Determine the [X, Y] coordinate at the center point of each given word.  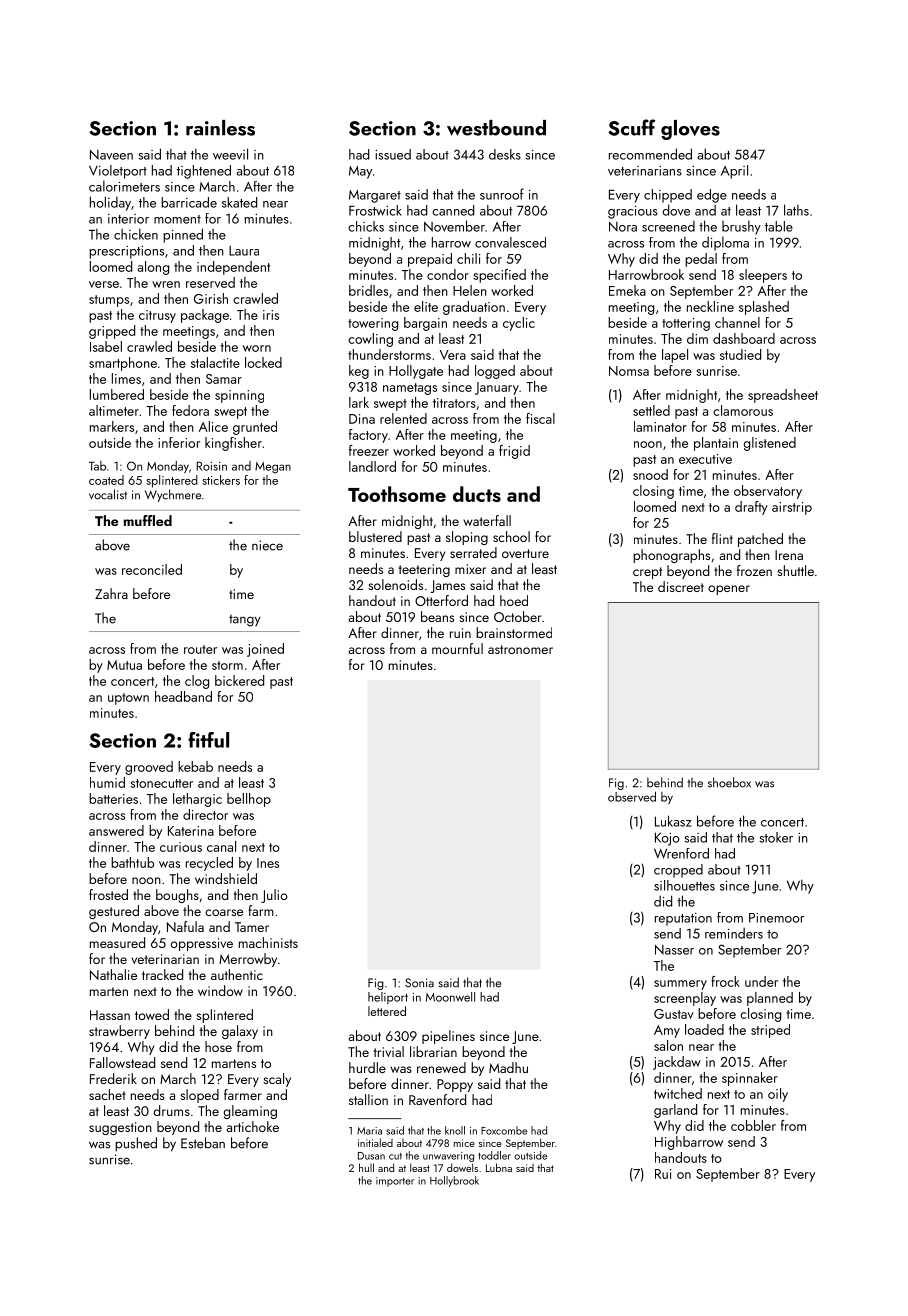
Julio [274, 896]
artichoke [252, 1126]
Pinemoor [776, 918]
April [734, 172]
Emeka [627, 290]
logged [495, 372]
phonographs [671, 556]
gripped [112, 332]
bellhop [249, 800]
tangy [245, 621]
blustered [375, 536]
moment [177, 219]
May [360, 172]
